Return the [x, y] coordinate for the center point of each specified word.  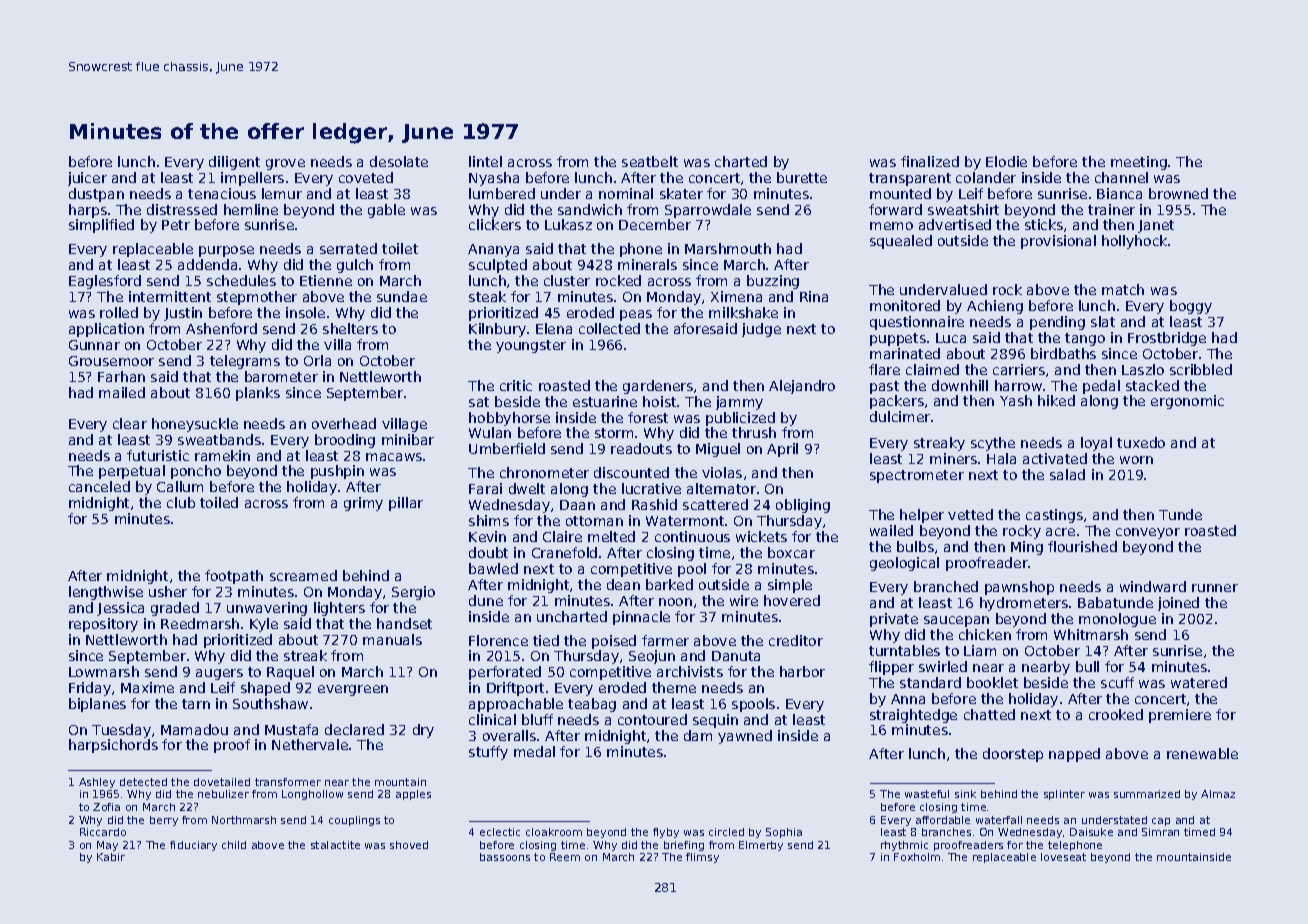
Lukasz [568, 224]
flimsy [702, 858]
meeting [1139, 163]
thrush [754, 432]
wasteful [927, 794]
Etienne [326, 280]
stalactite [335, 845]
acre [1060, 532]
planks [258, 394]
